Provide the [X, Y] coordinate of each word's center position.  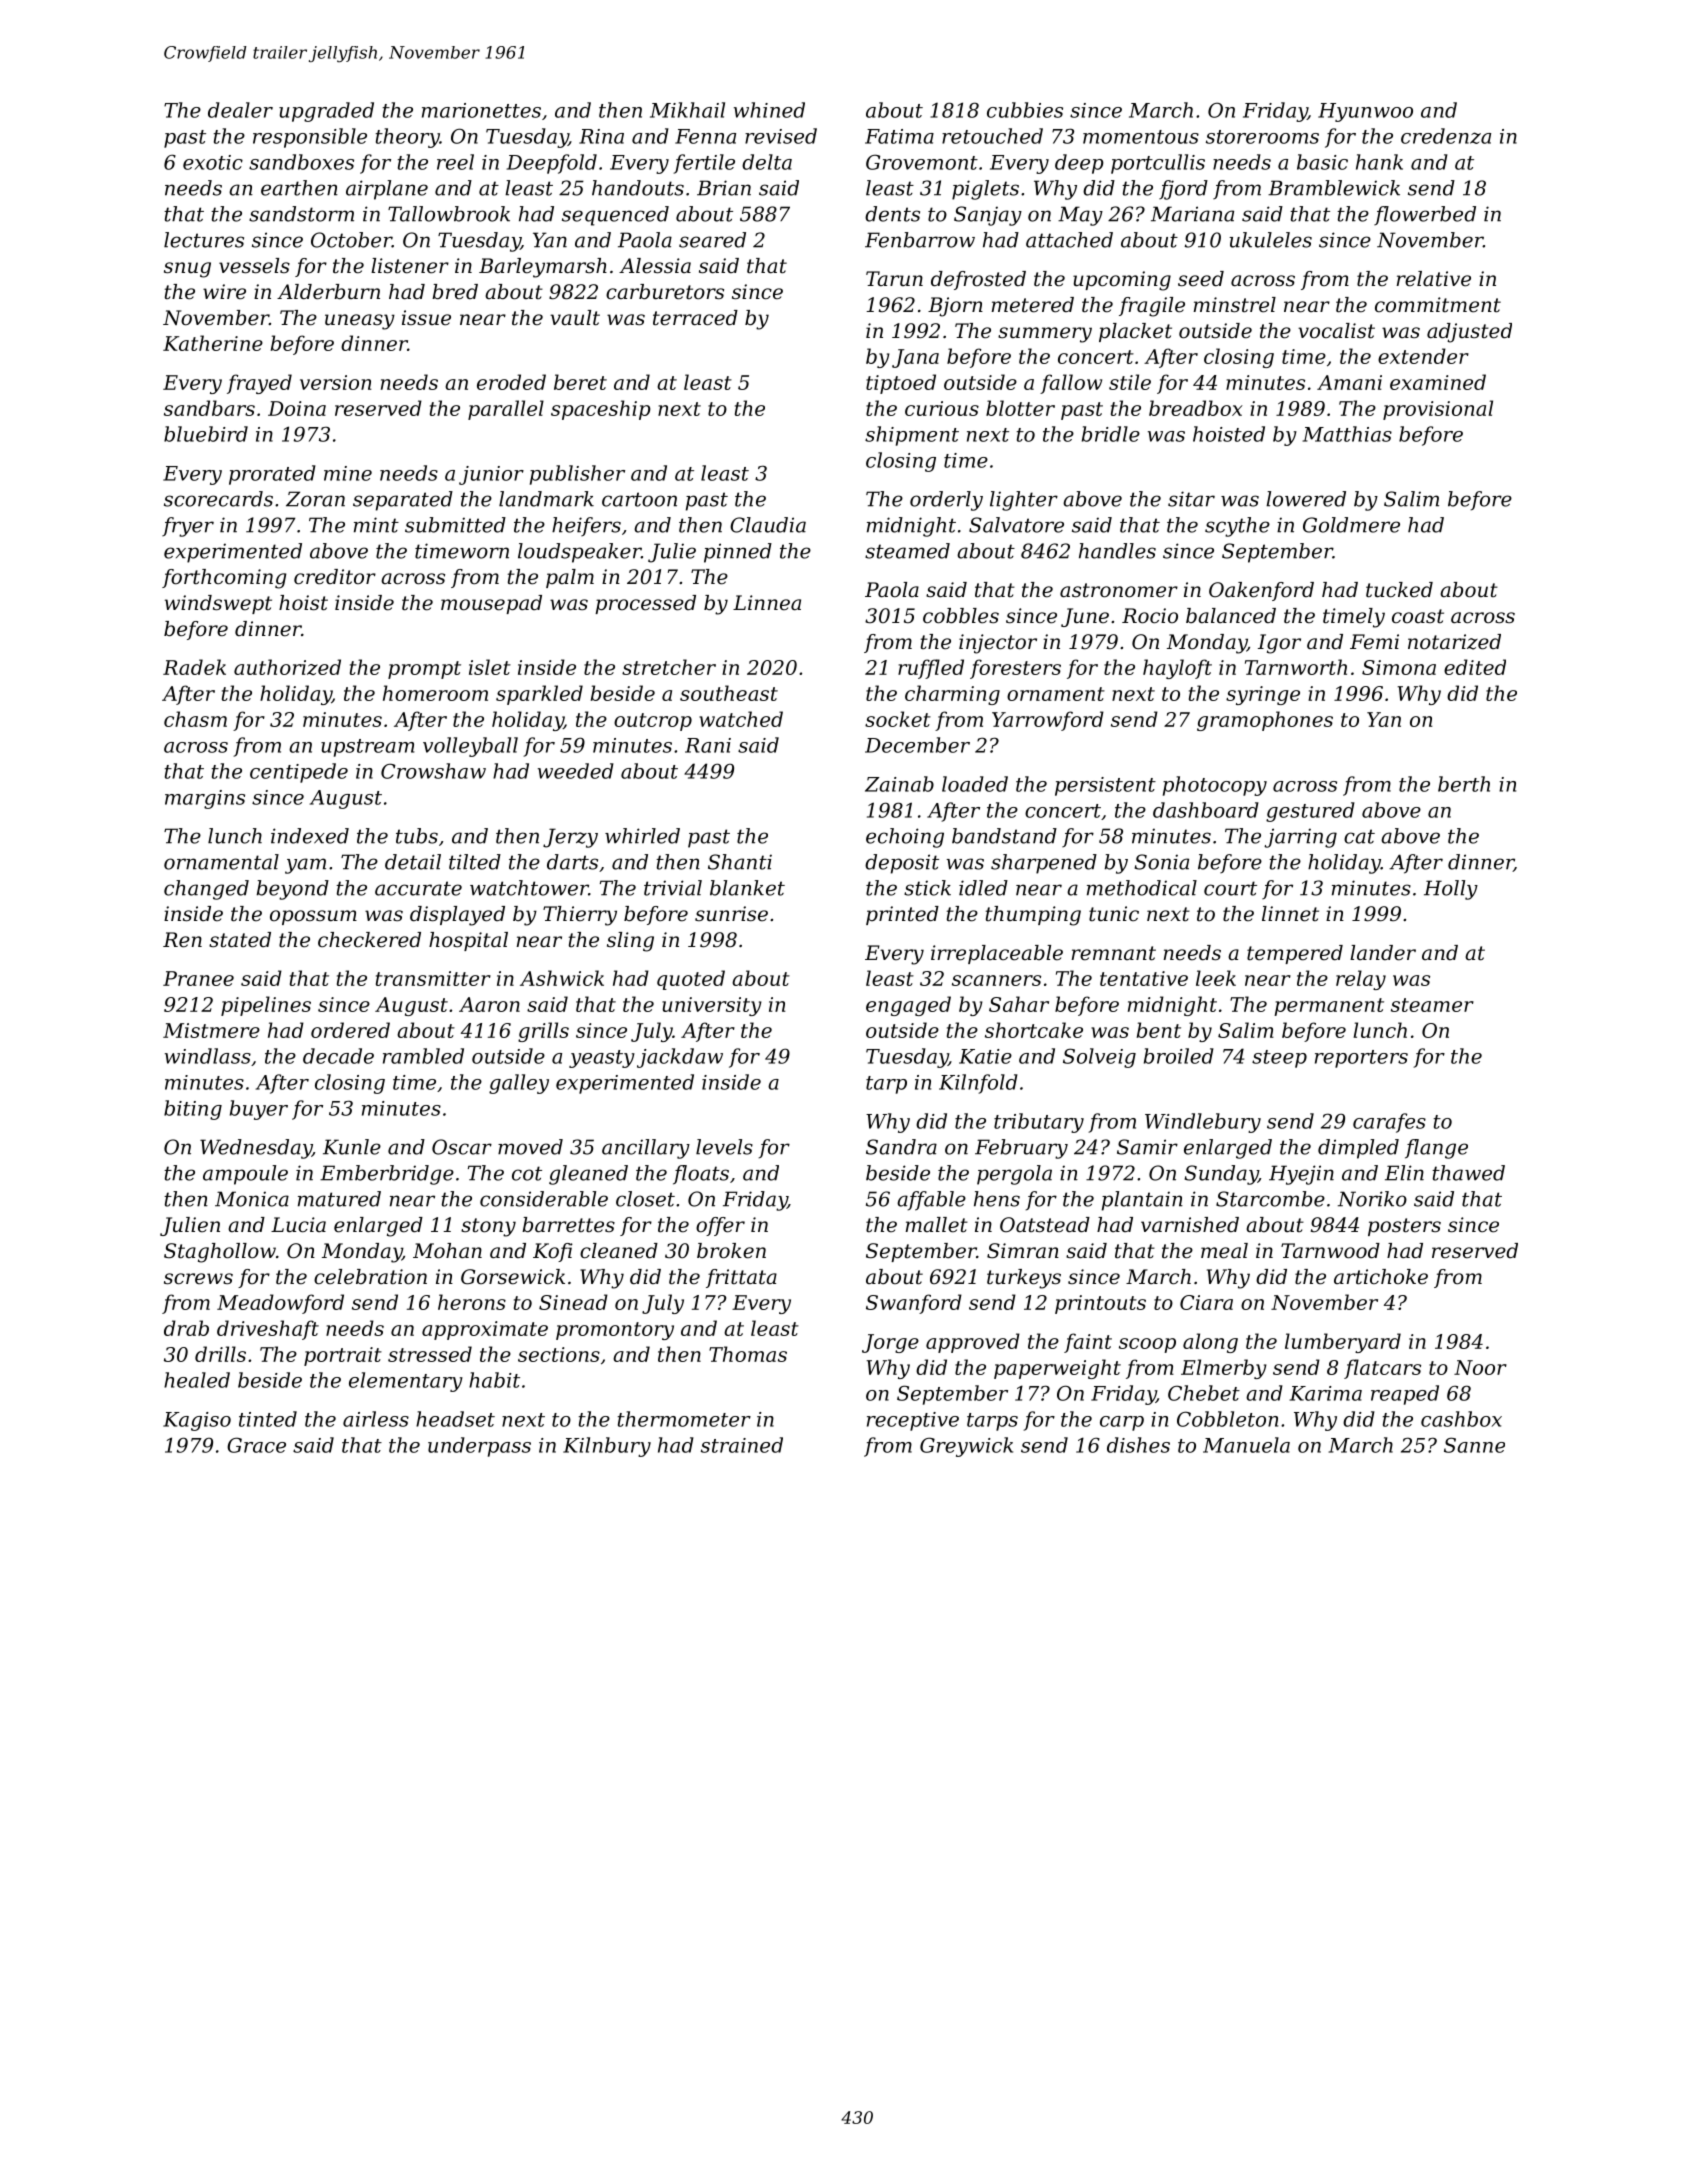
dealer [240, 110]
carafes [1389, 1123]
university [712, 1006]
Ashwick [562, 978]
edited [1475, 667]
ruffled [931, 669]
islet [490, 667]
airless [376, 1419]
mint [376, 525]
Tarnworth [1296, 667]
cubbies [1025, 110]
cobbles [961, 616]
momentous [1141, 137]
